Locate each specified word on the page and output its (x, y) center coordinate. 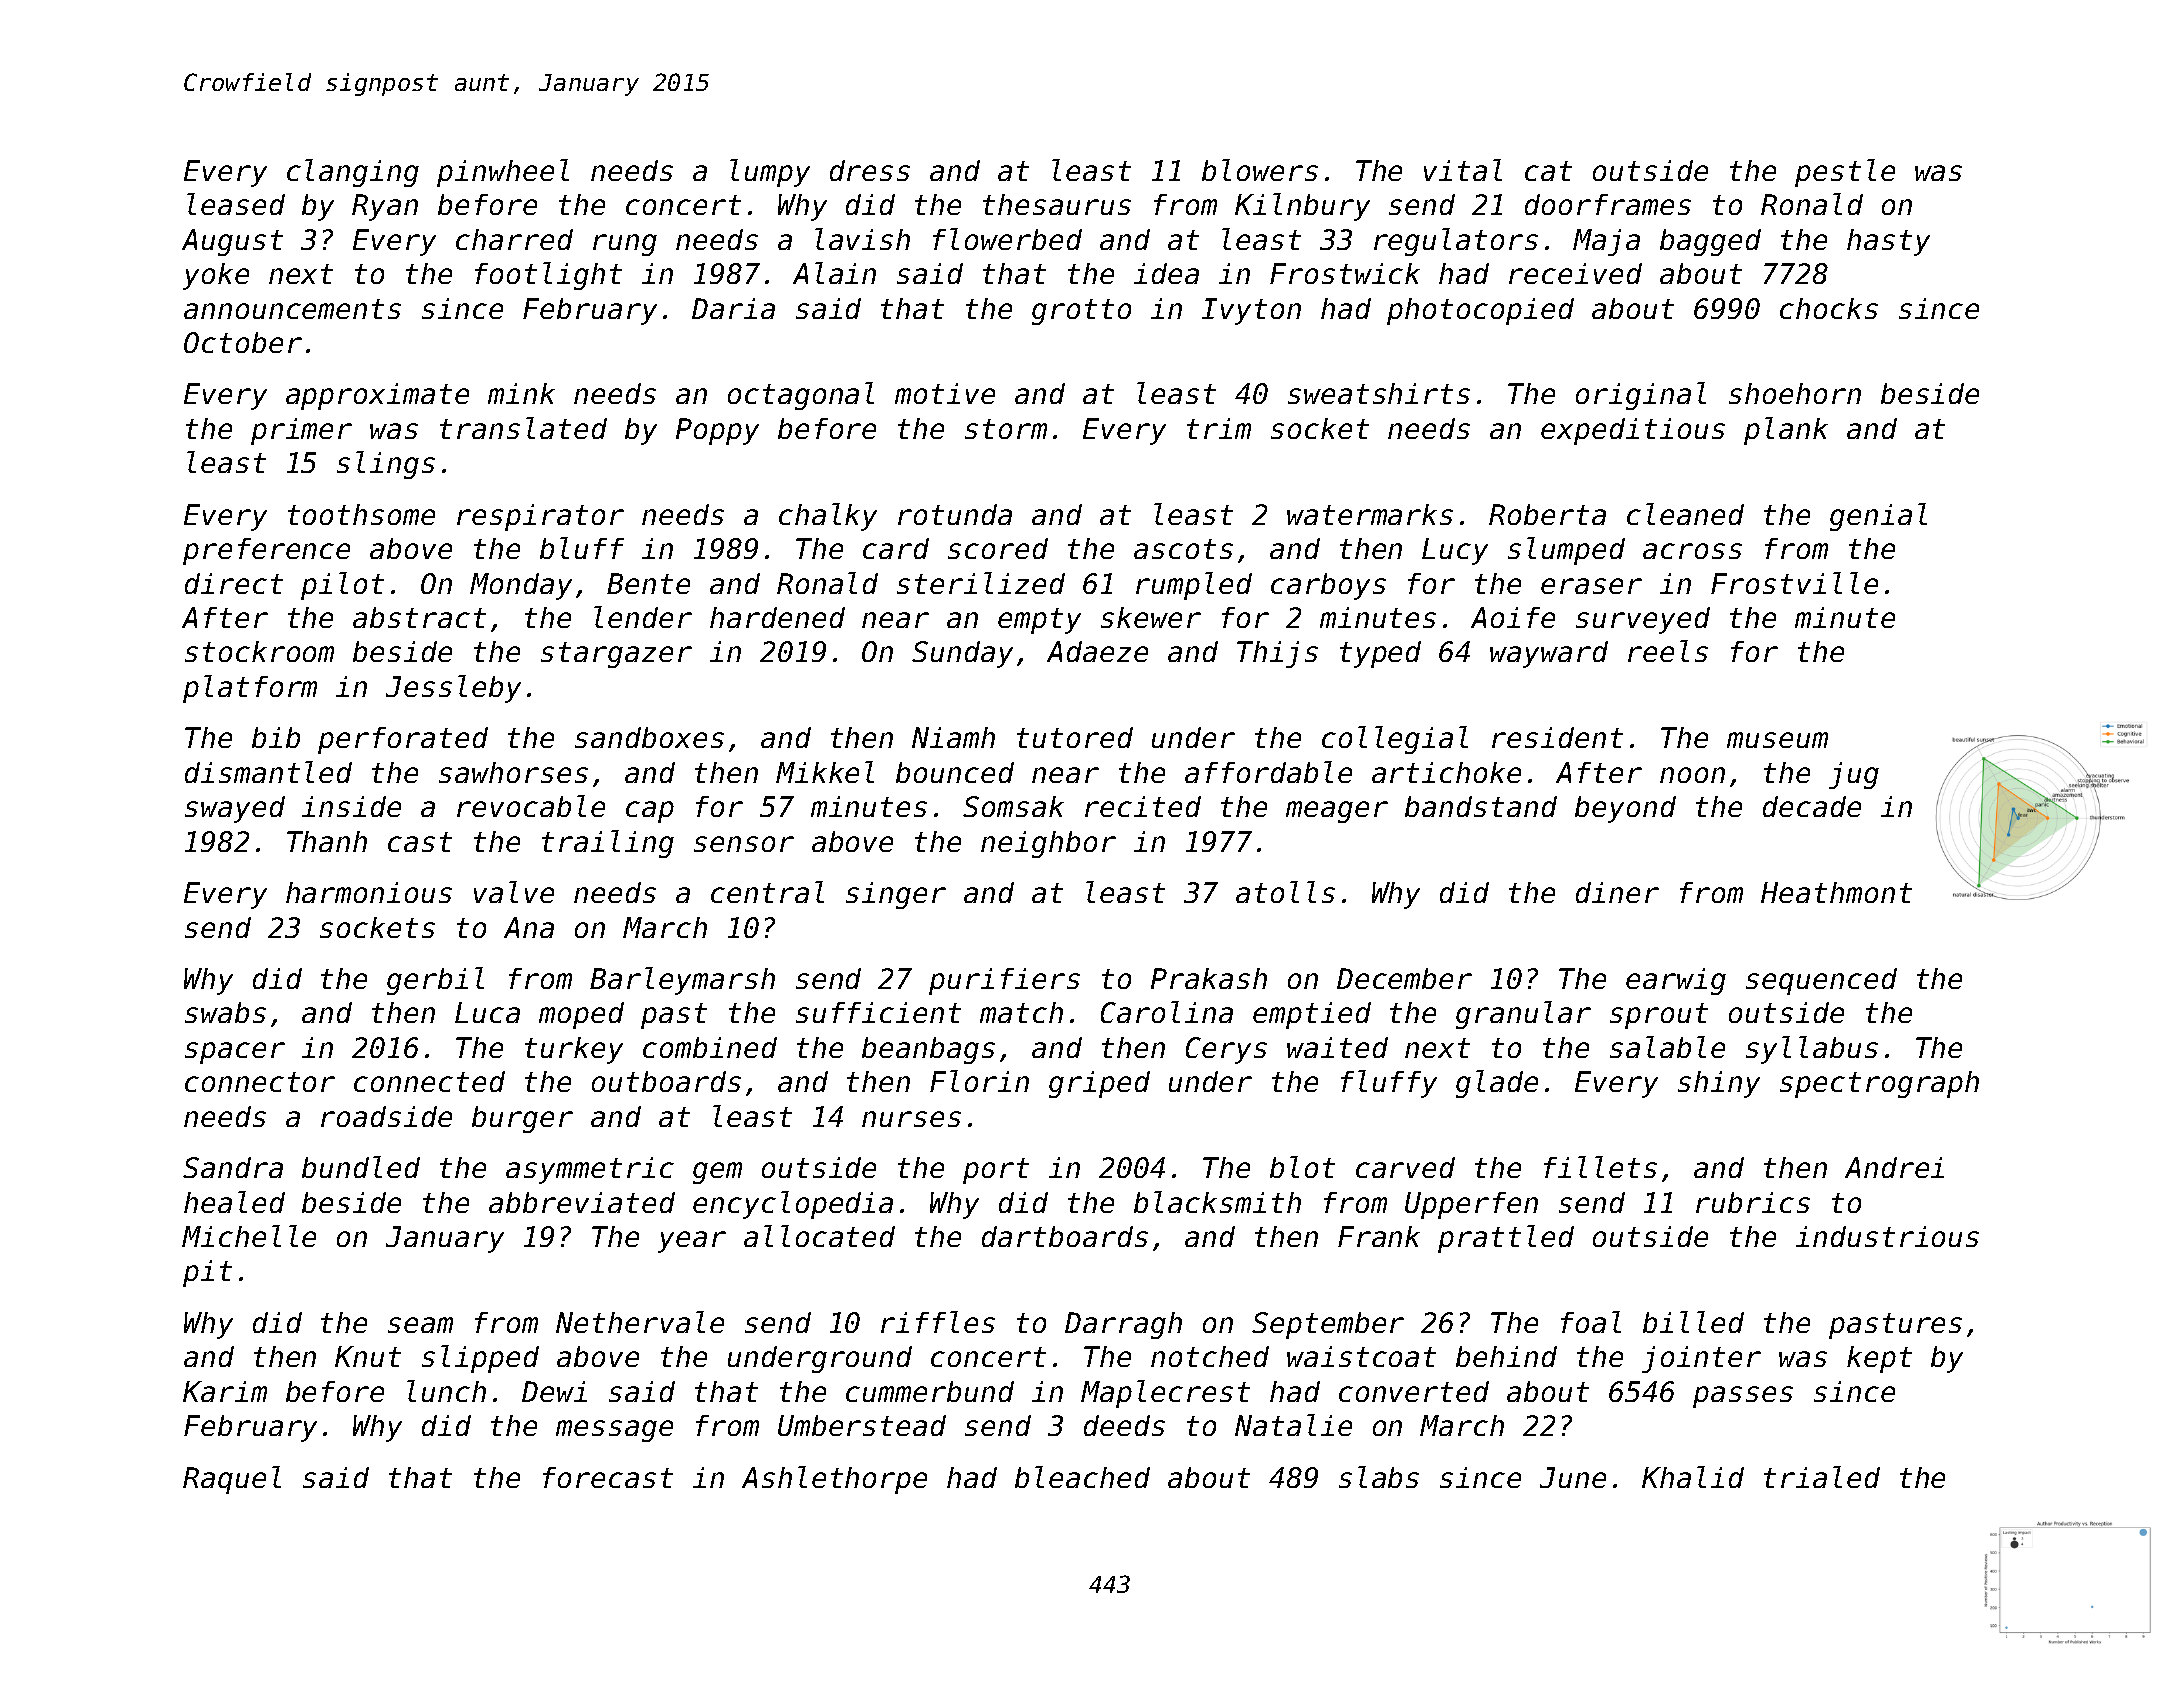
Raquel (232, 1480)
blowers (1260, 170)
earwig (1676, 981)
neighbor (1048, 844)
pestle (1845, 173)
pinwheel (503, 173)
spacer (235, 1053)
